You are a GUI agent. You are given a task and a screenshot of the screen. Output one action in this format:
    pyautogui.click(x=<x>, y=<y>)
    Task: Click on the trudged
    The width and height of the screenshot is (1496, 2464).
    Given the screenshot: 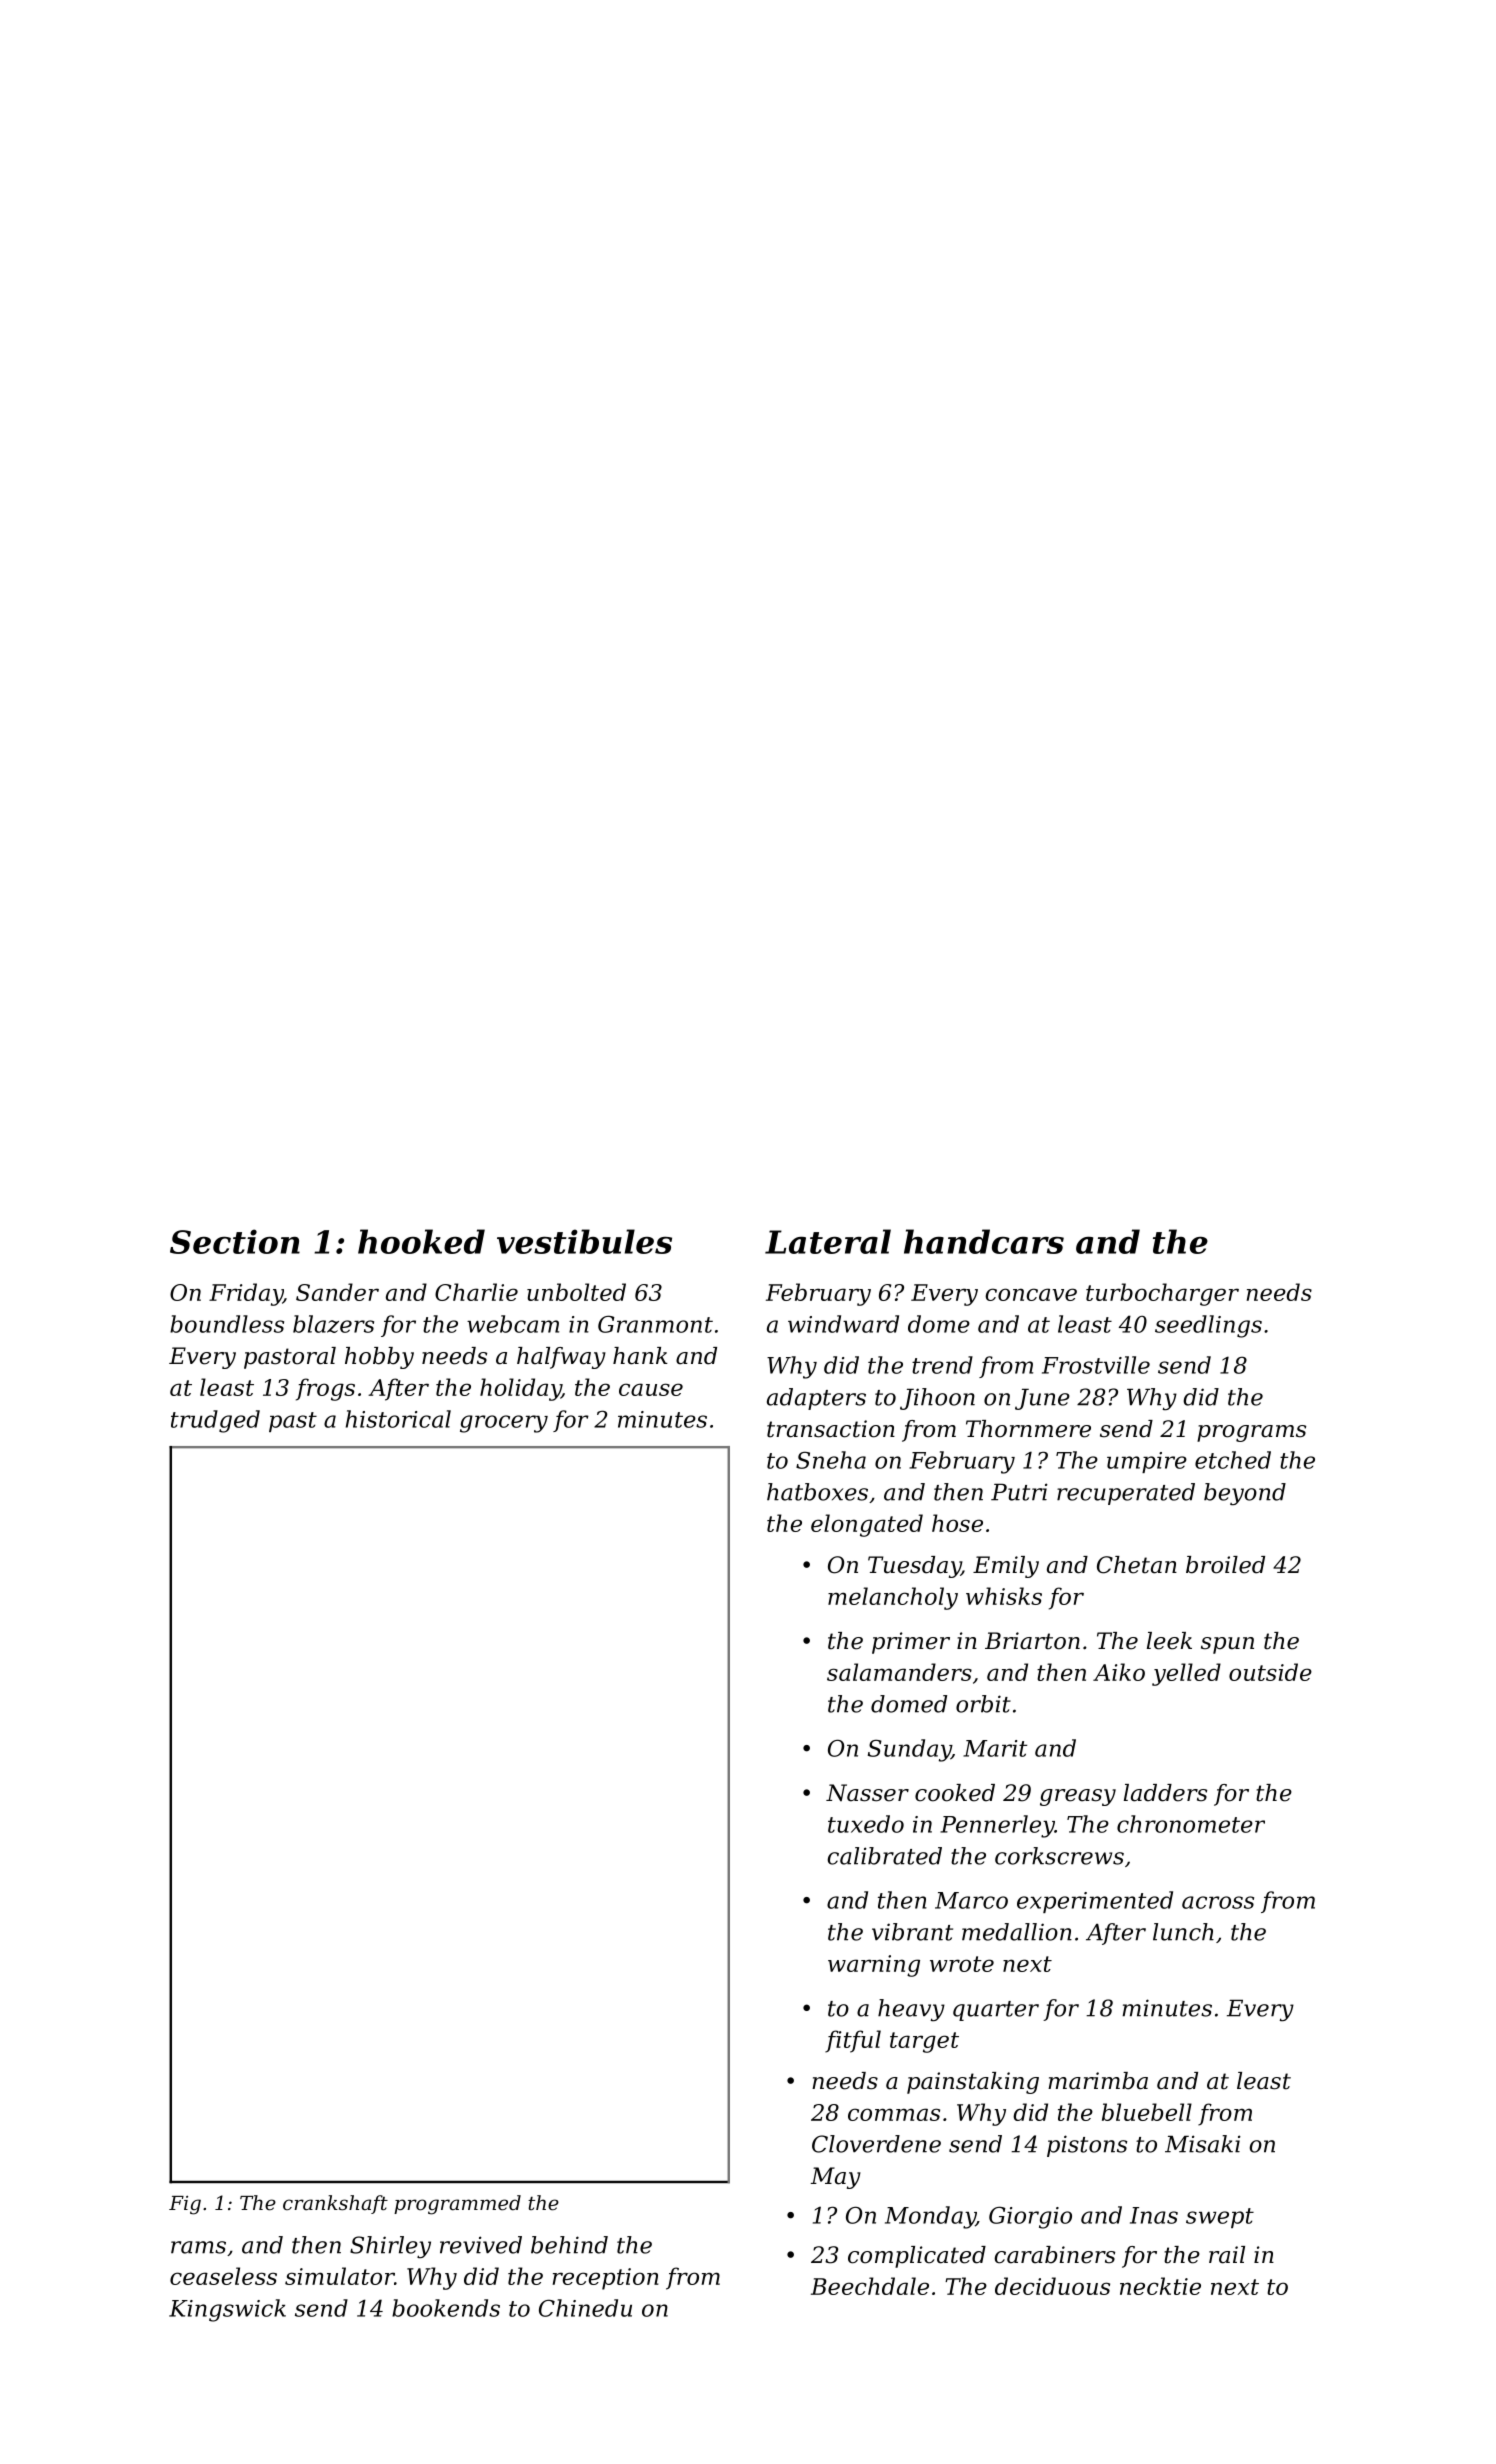 What is the action you would take?
    pyautogui.click(x=215, y=1421)
